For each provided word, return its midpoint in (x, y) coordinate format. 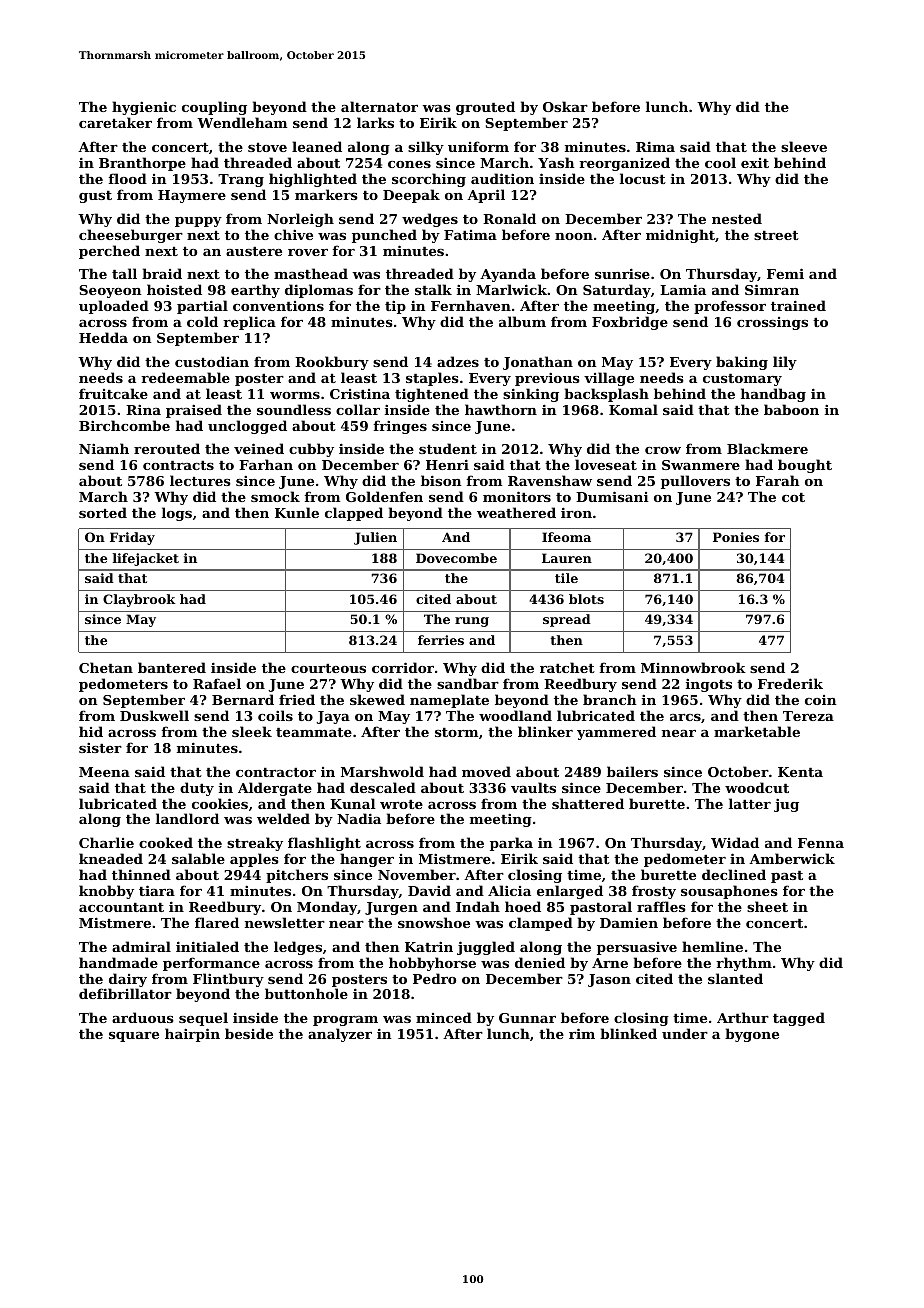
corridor (403, 667)
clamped (541, 924)
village (609, 379)
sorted (103, 512)
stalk (433, 289)
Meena (104, 772)
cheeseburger (131, 236)
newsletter (285, 922)
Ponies (736, 537)
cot (793, 497)
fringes (400, 427)
